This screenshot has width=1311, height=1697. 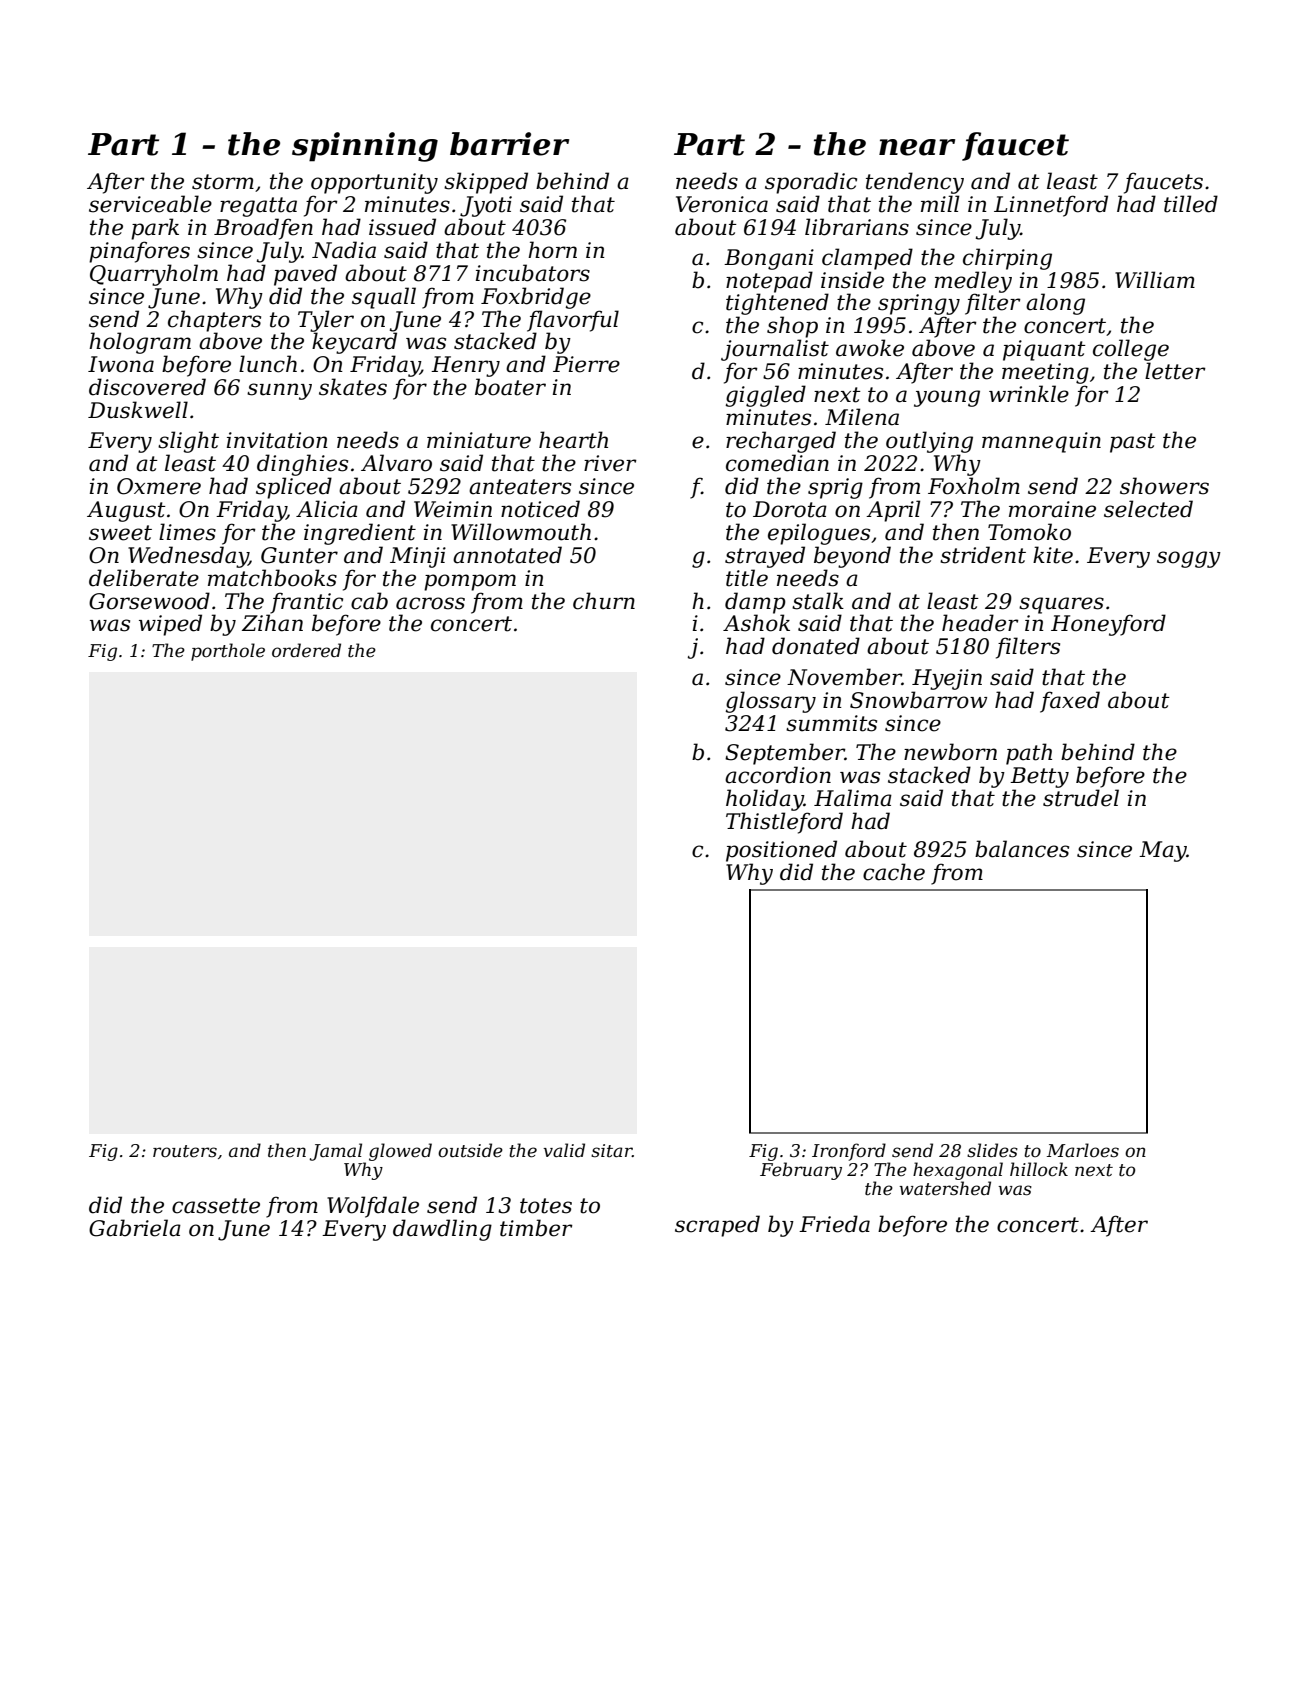 What do you see at coordinates (373, 1207) in the screenshot?
I see `Wolfdale` at bounding box center [373, 1207].
